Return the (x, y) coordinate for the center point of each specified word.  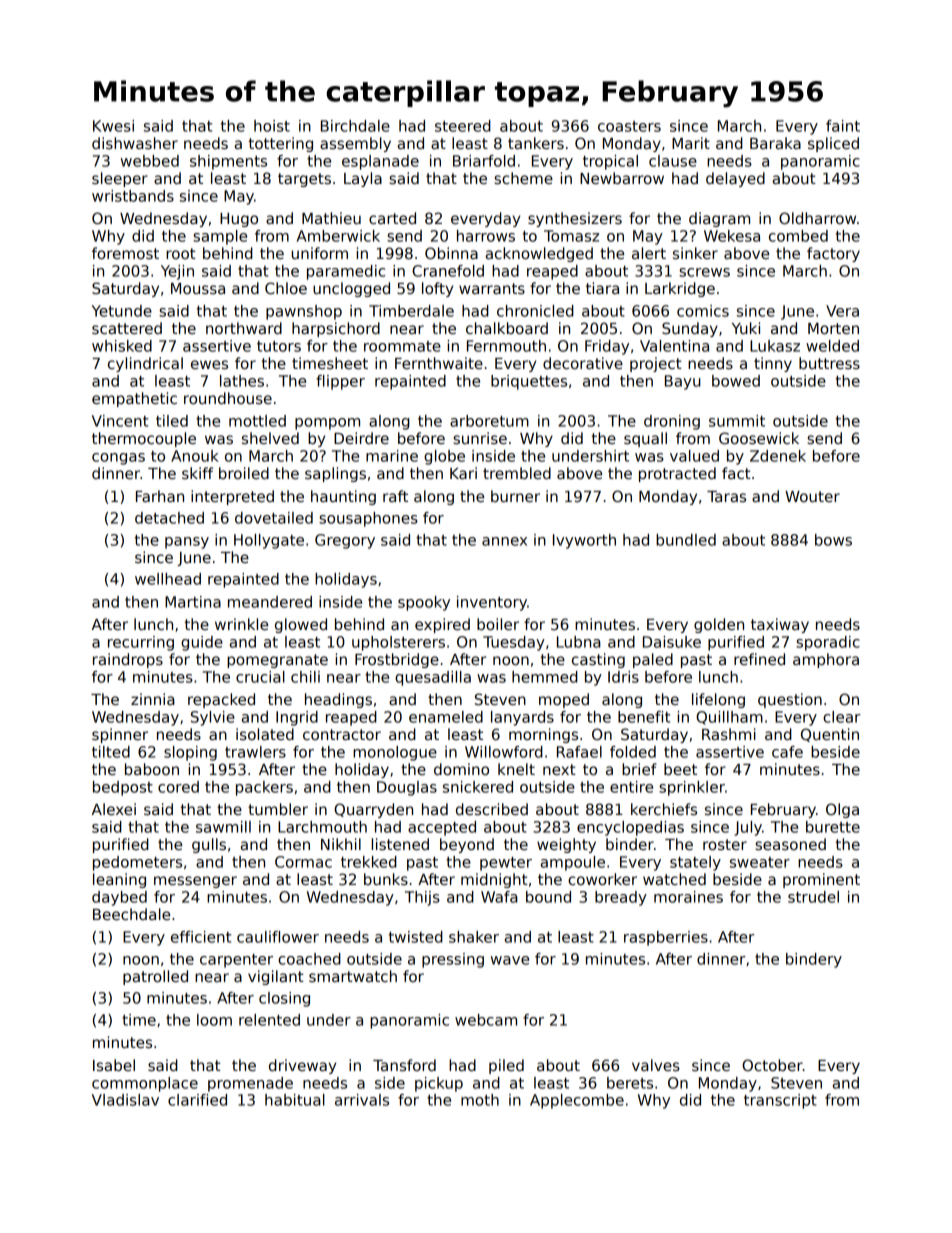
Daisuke (672, 642)
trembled (517, 473)
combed (798, 236)
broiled (244, 473)
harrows (486, 236)
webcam (486, 1020)
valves (656, 1065)
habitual (295, 1100)
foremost (125, 253)
